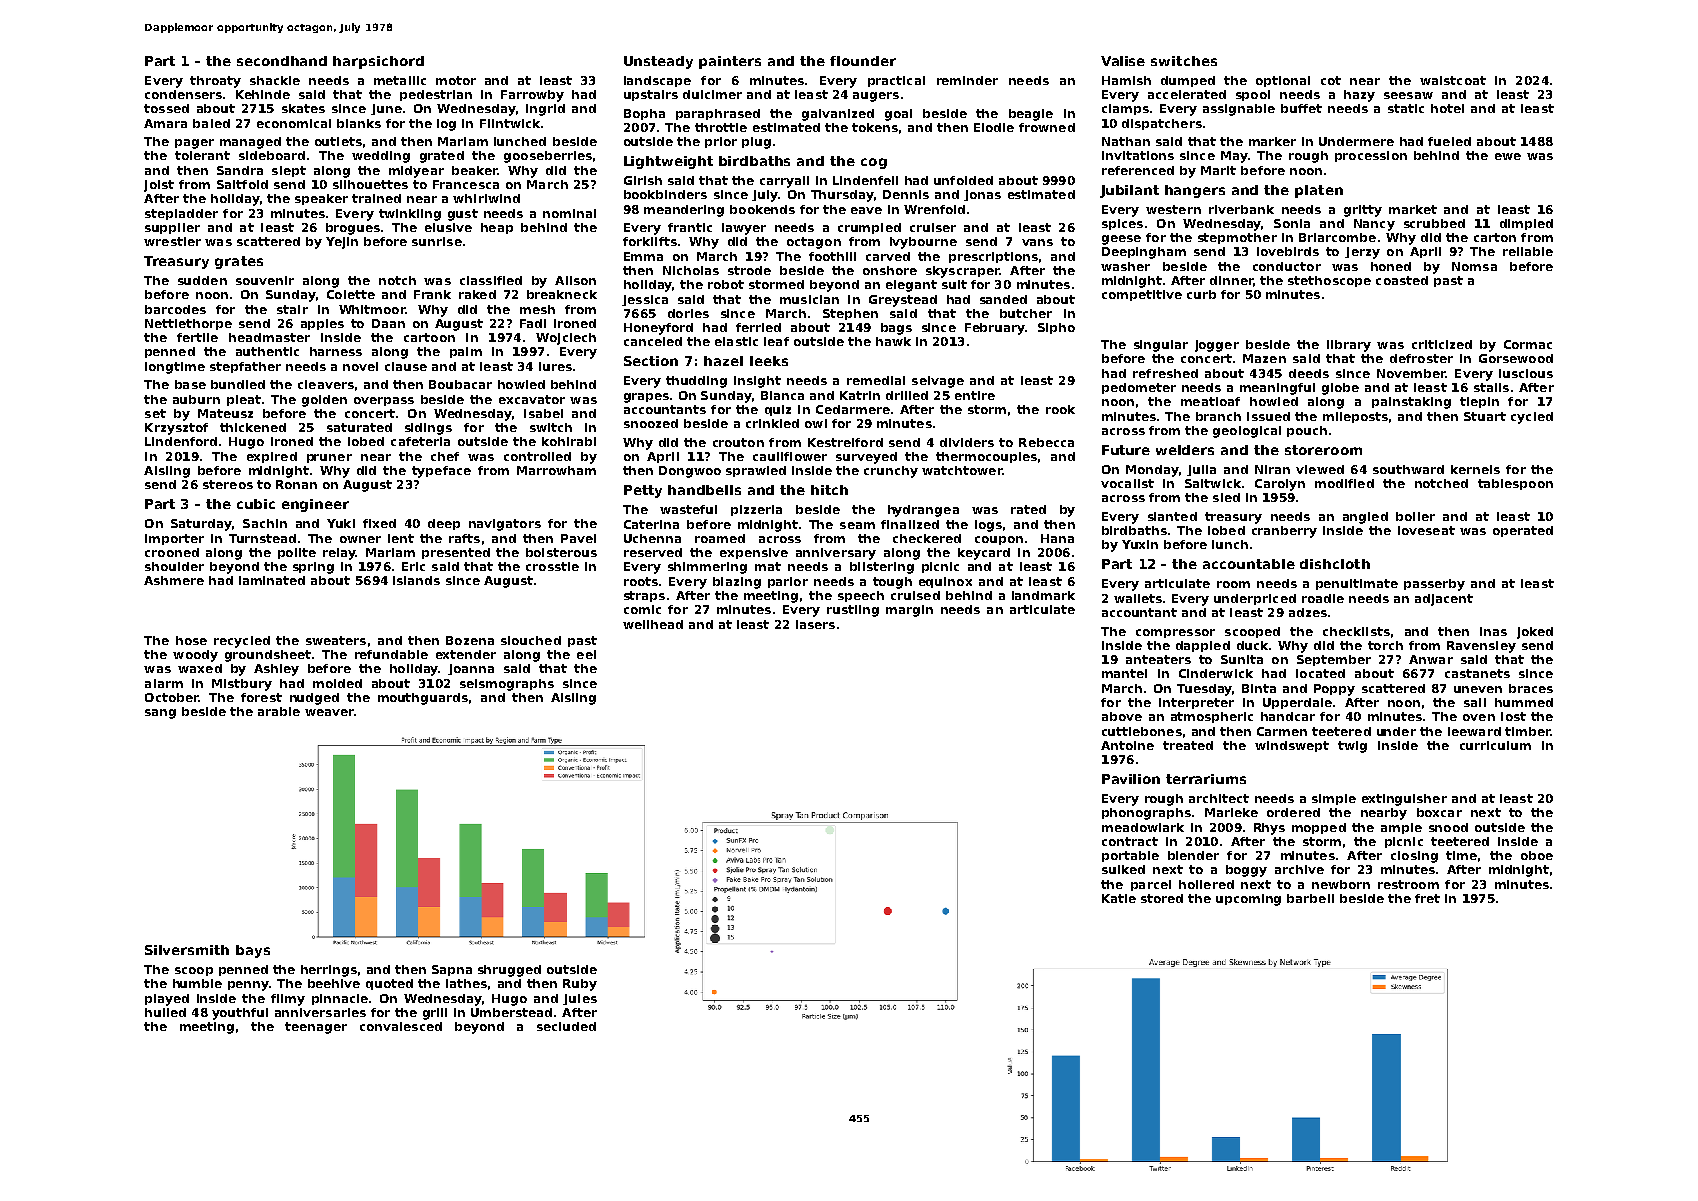  Describe the element at coordinates (853, 611) in the page. I see `rustling` at that location.
